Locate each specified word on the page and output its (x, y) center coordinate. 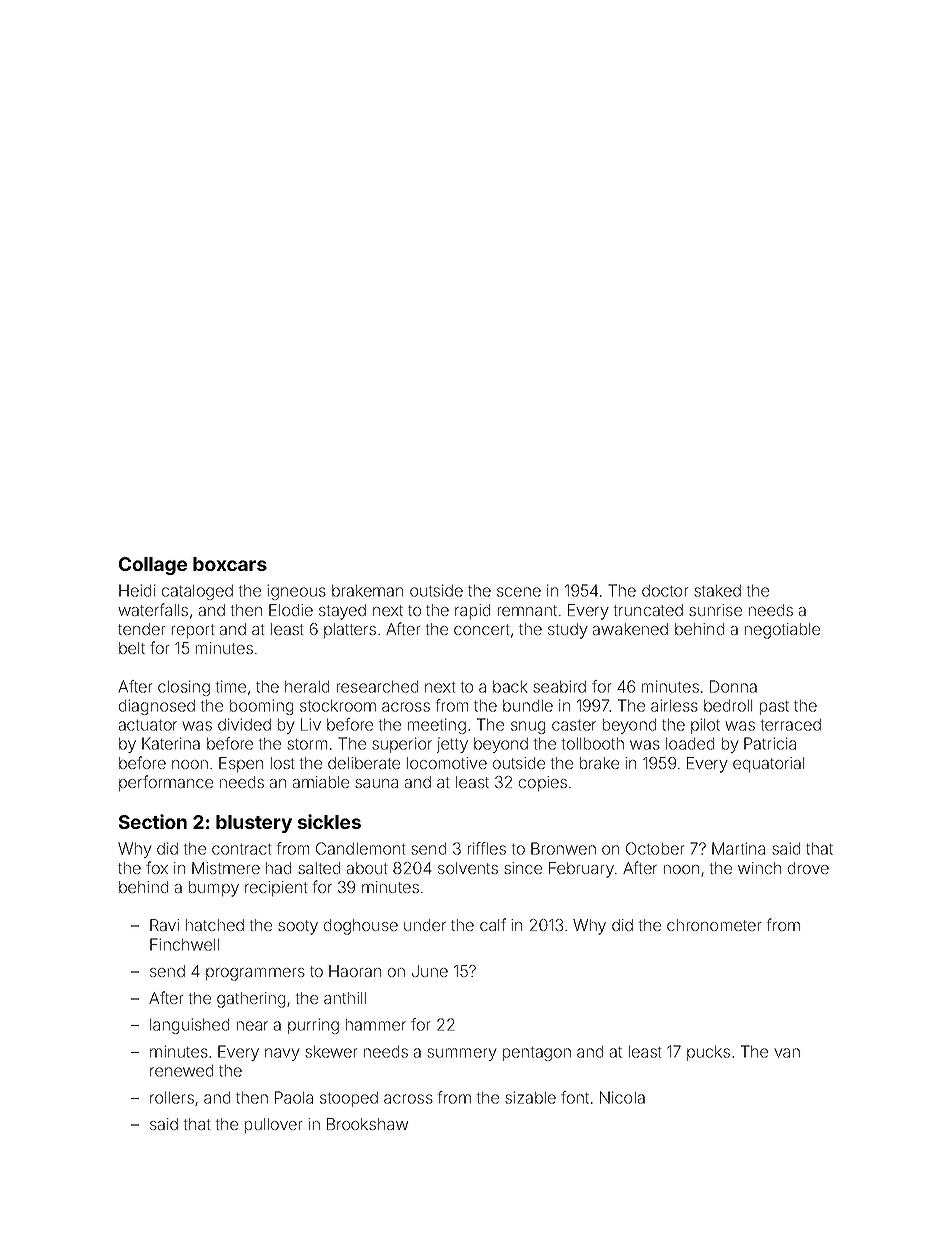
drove (808, 868)
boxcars (230, 564)
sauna (376, 783)
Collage (153, 566)
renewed (181, 1071)
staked (717, 591)
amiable (321, 782)
